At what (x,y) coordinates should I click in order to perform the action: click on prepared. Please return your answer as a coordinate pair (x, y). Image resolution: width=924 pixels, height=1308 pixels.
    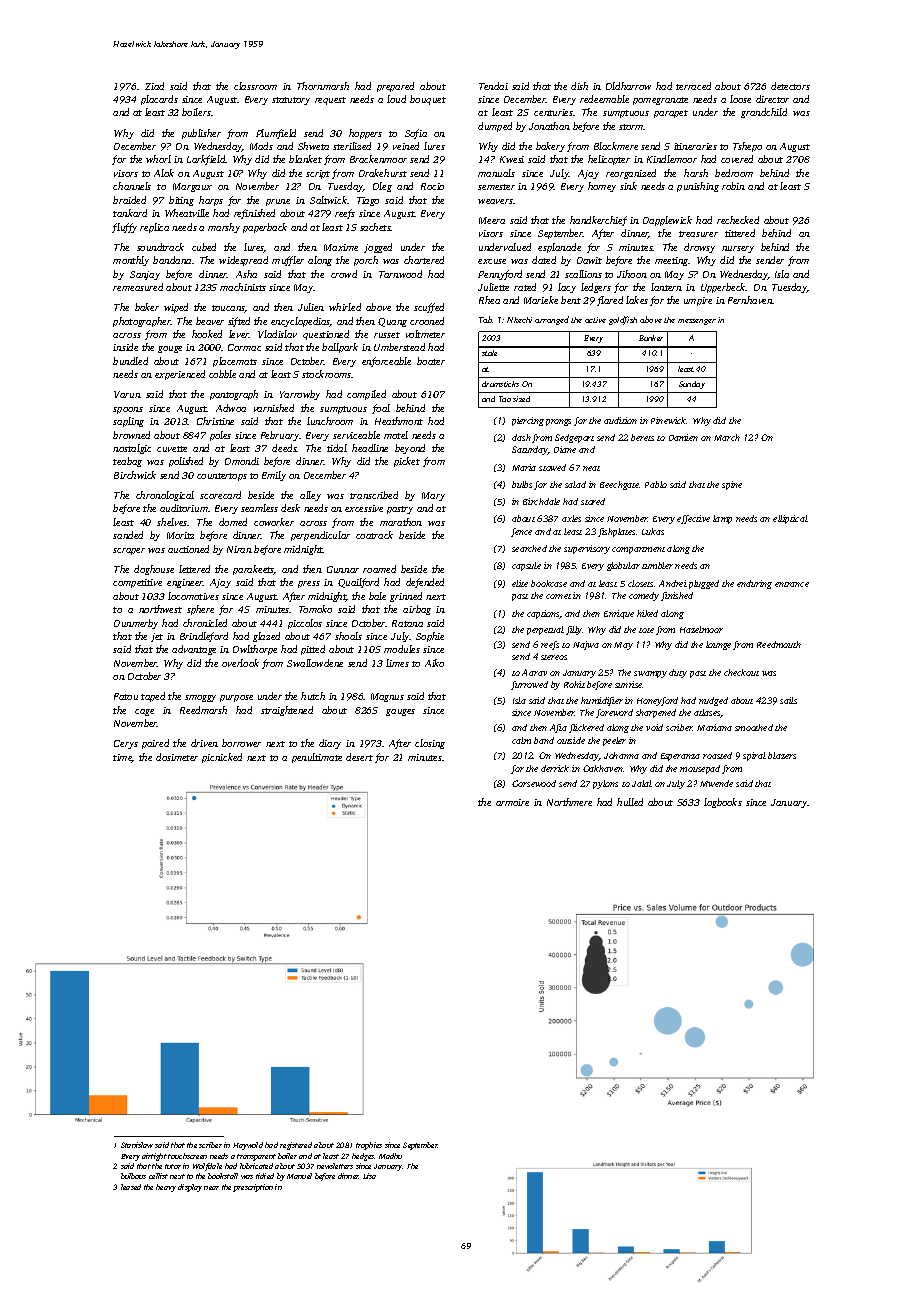
    Looking at the image, I should click on (395, 87).
